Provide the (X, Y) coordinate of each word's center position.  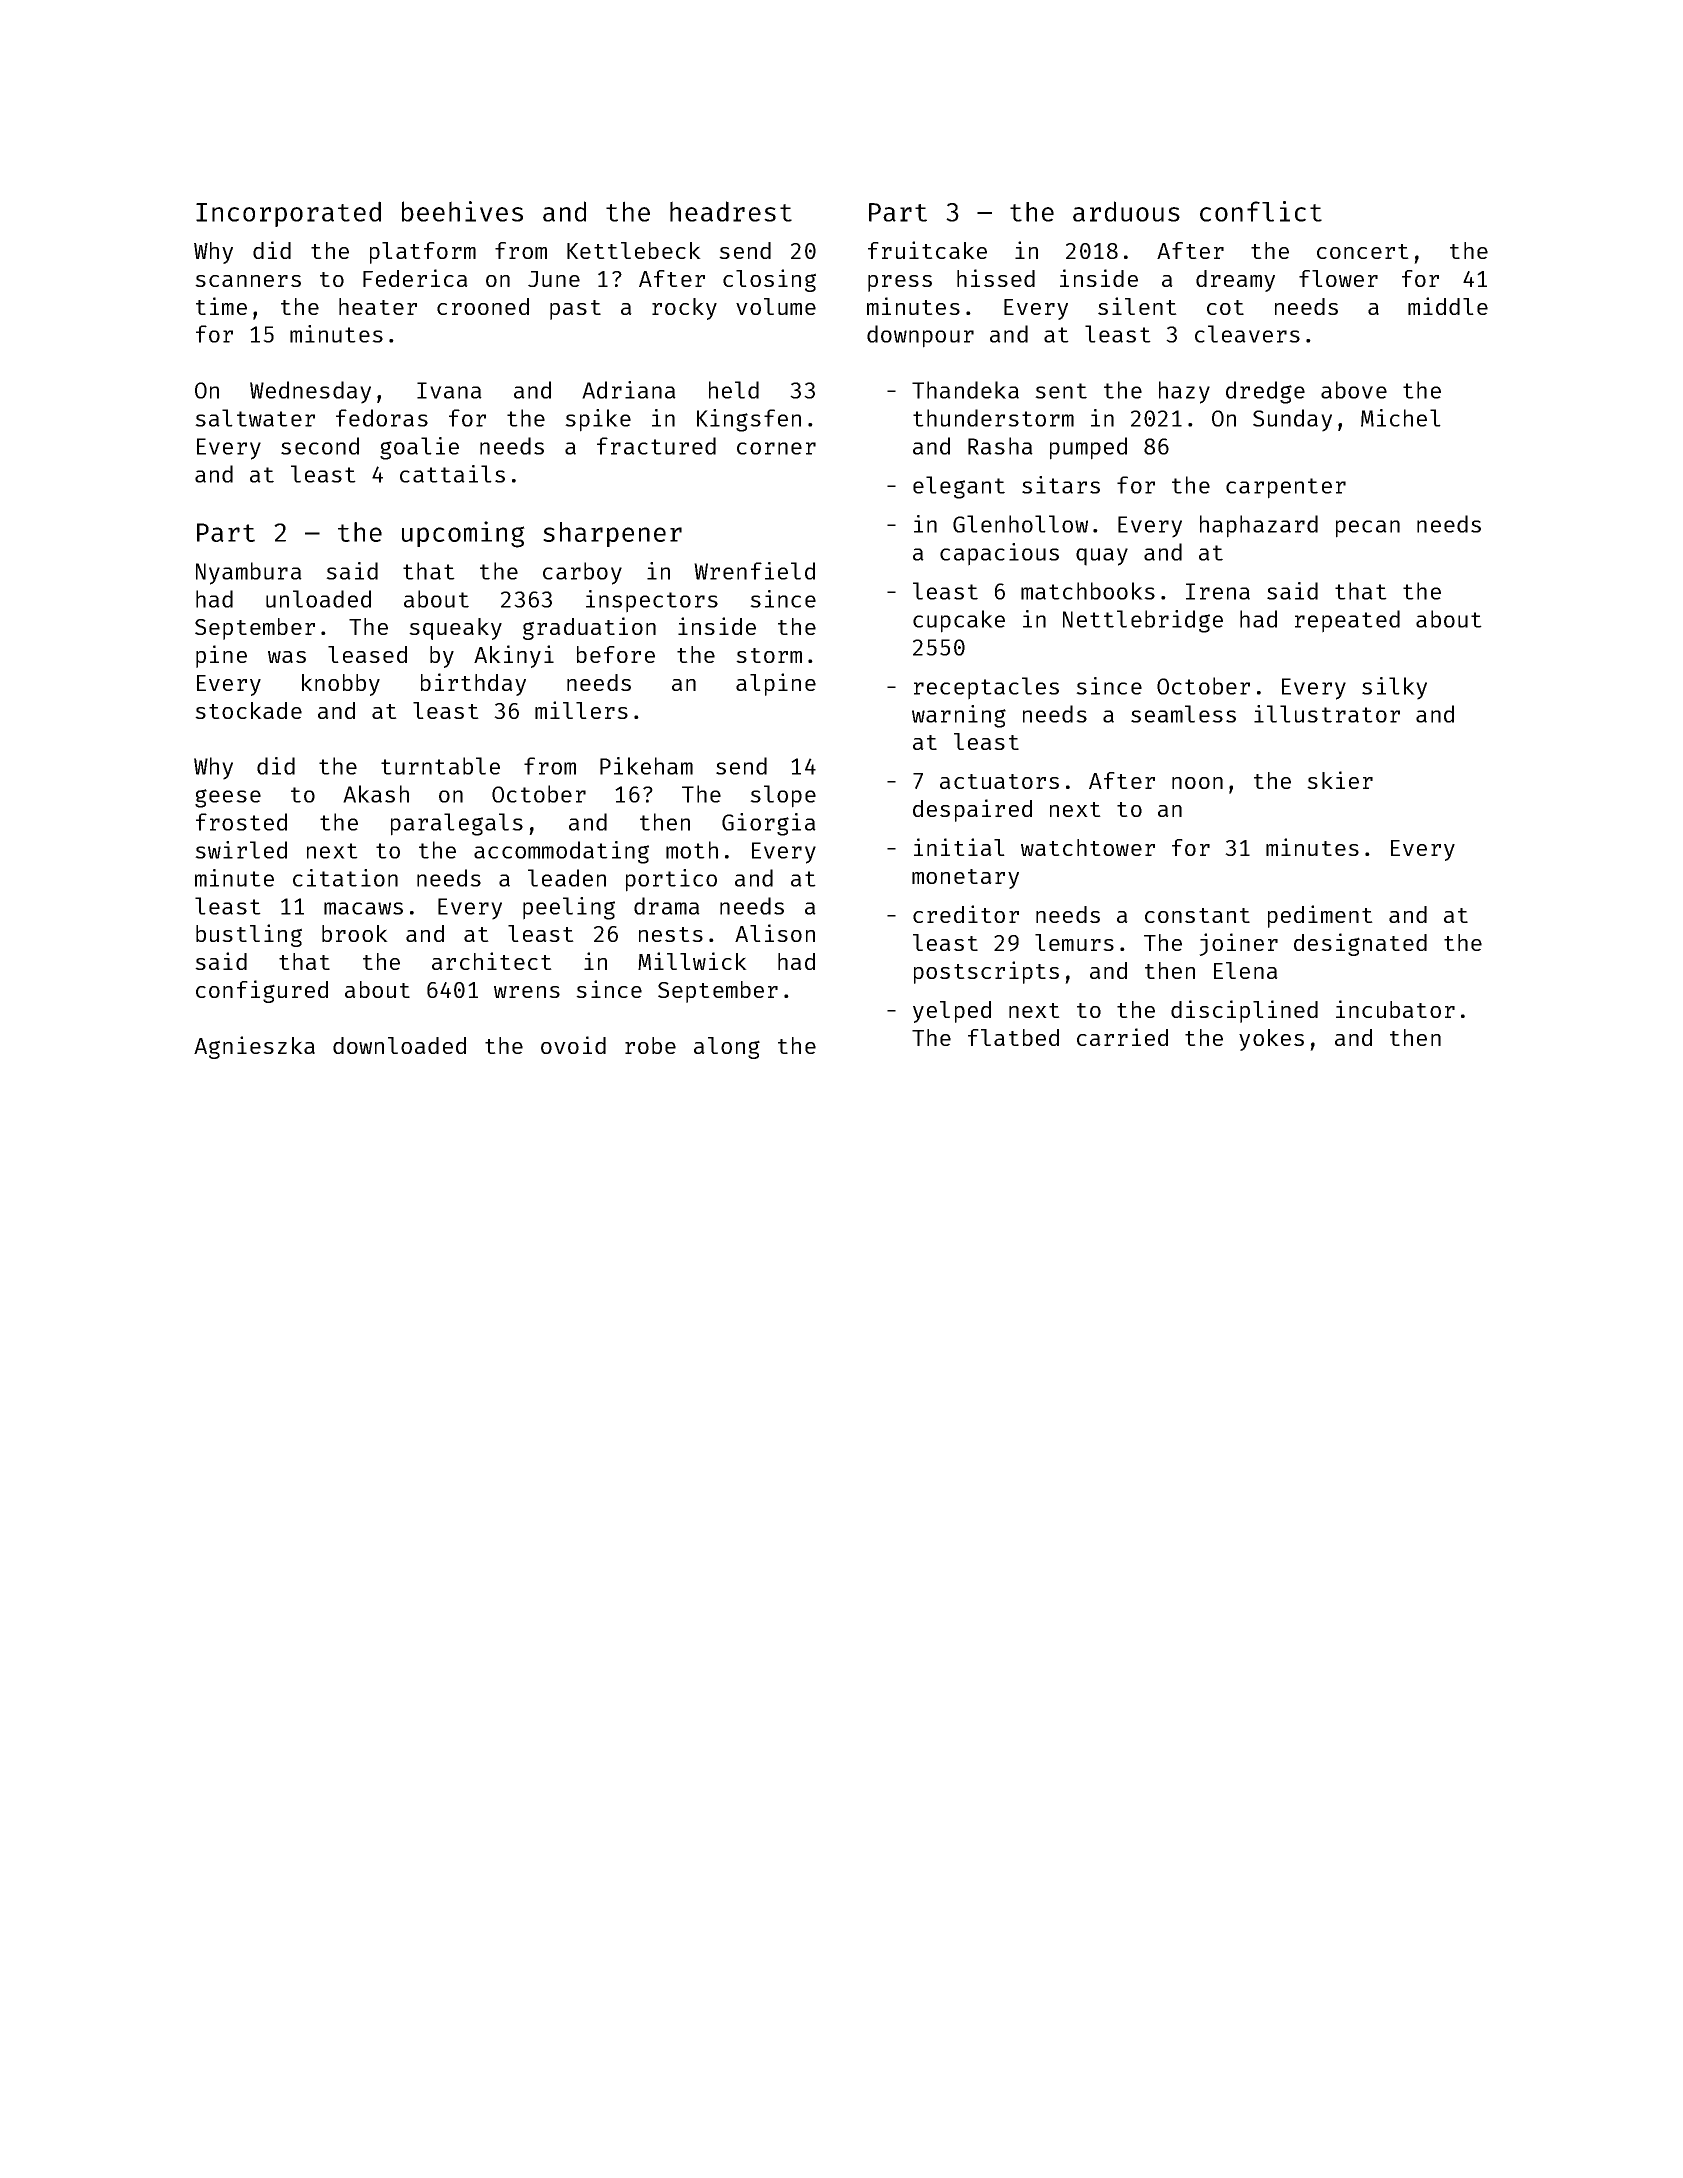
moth (692, 850)
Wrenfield (754, 571)
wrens (527, 992)
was (287, 657)
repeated (1347, 621)
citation (345, 878)
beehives (462, 211)
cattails (452, 474)
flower (1338, 278)
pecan (1368, 529)
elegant (959, 487)
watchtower (1088, 847)
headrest (731, 211)
